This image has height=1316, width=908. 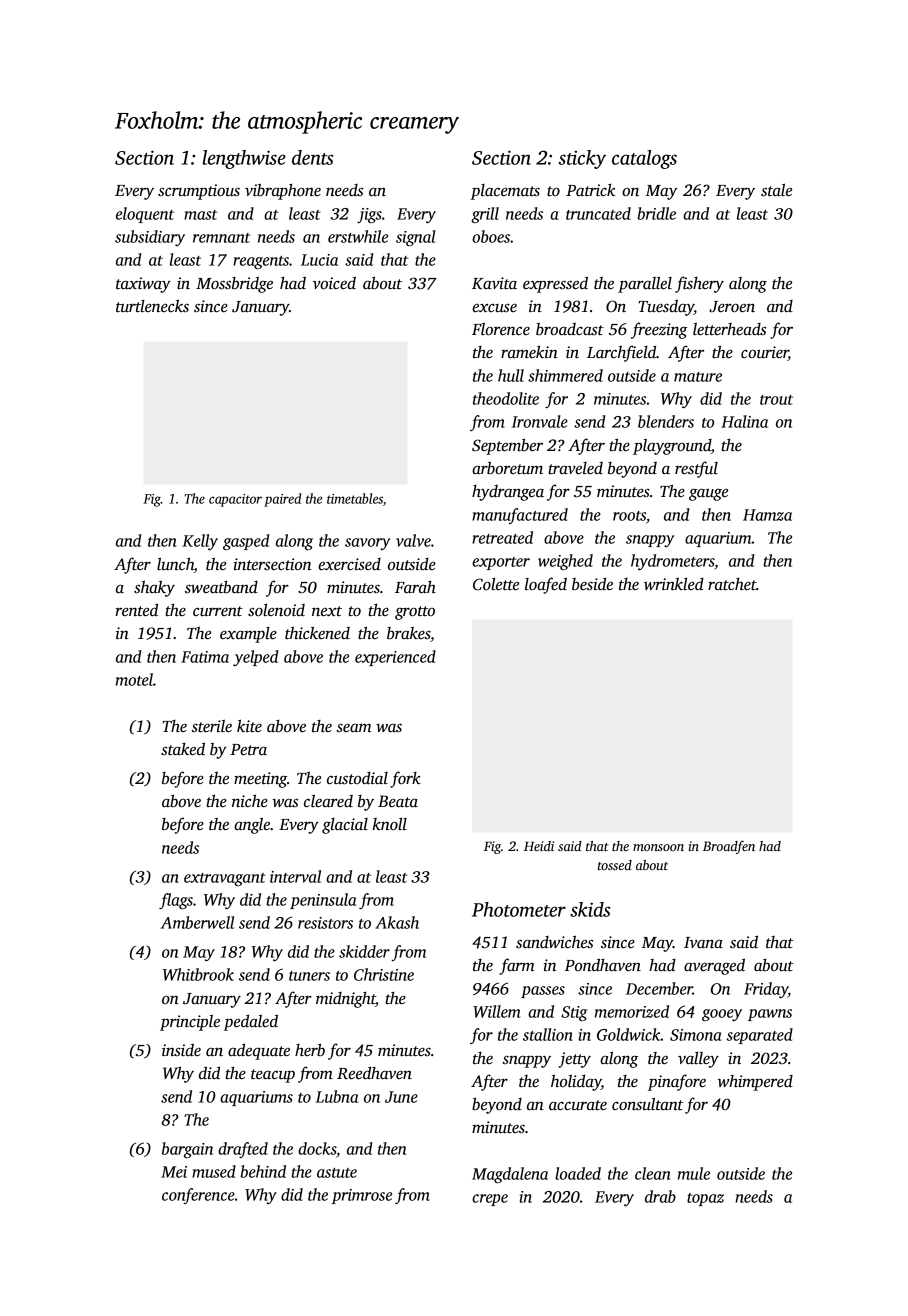 What do you see at coordinates (176, 901) in the image?
I see `flags` at bounding box center [176, 901].
